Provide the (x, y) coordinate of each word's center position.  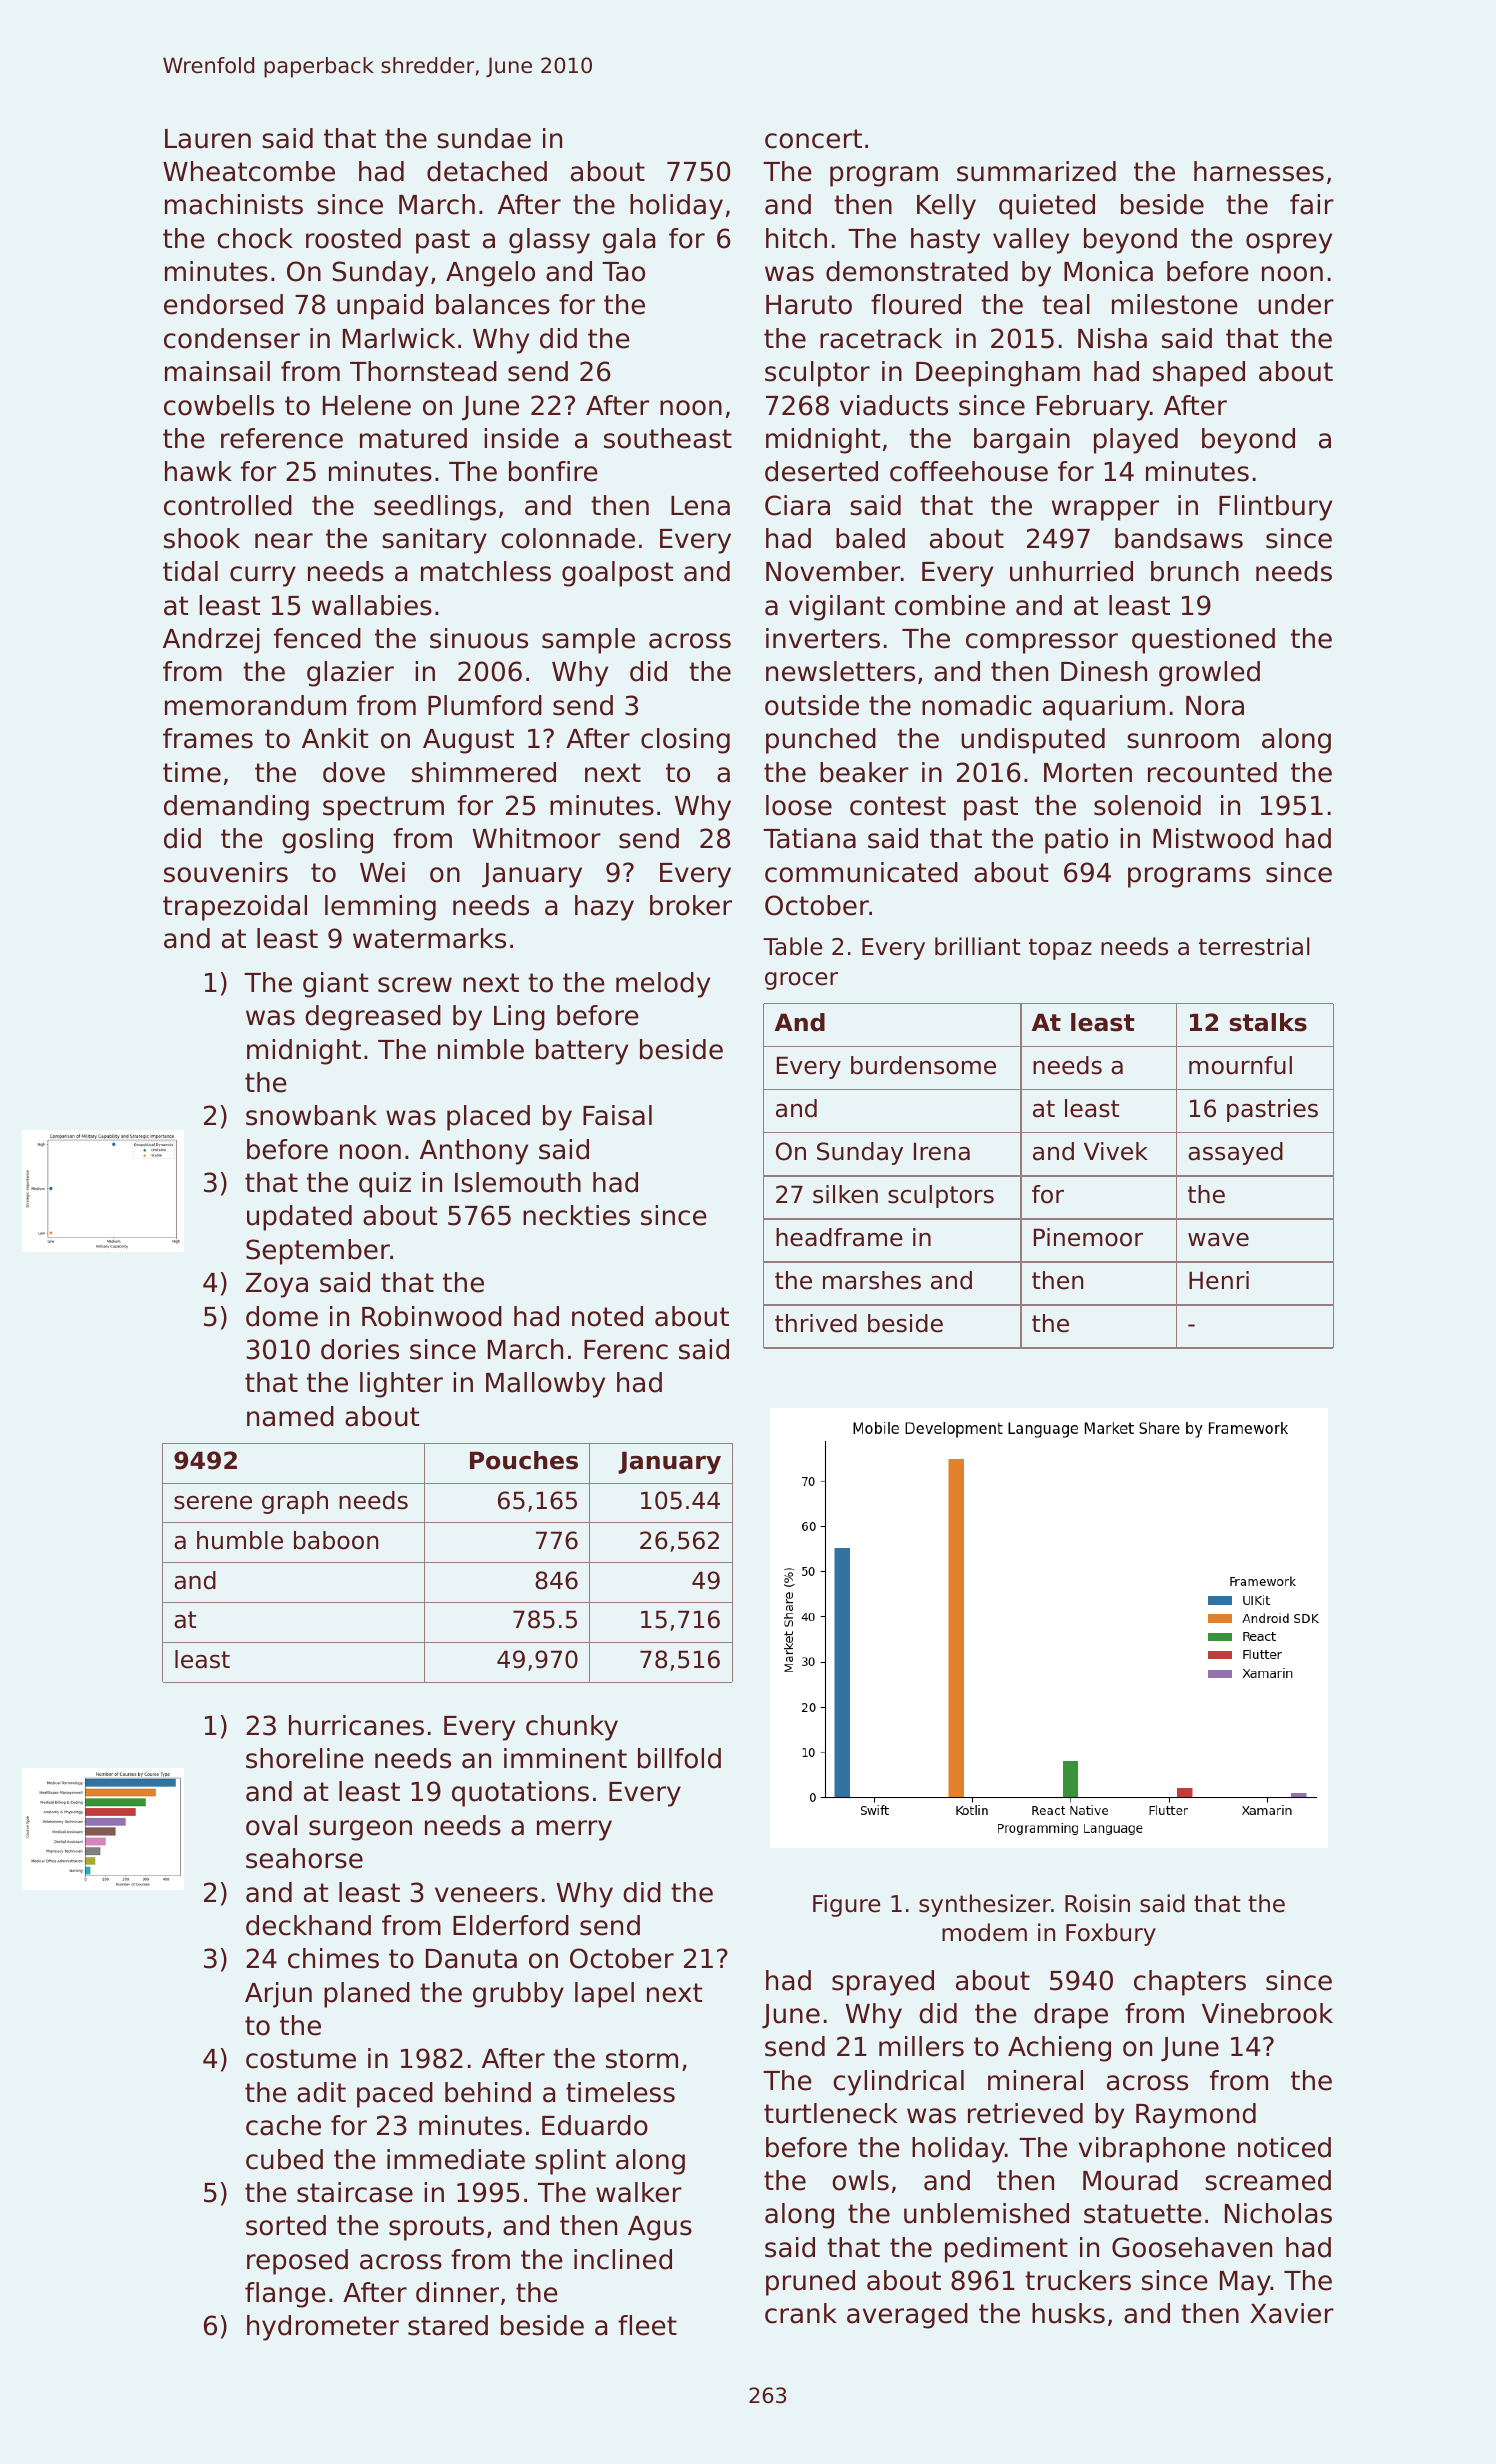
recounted (1212, 772)
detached (487, 171)
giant (335, 985)
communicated (861, 872)
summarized (1036, 171)
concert (813, 139)
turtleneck (830, 2113)
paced (395, 2095)
